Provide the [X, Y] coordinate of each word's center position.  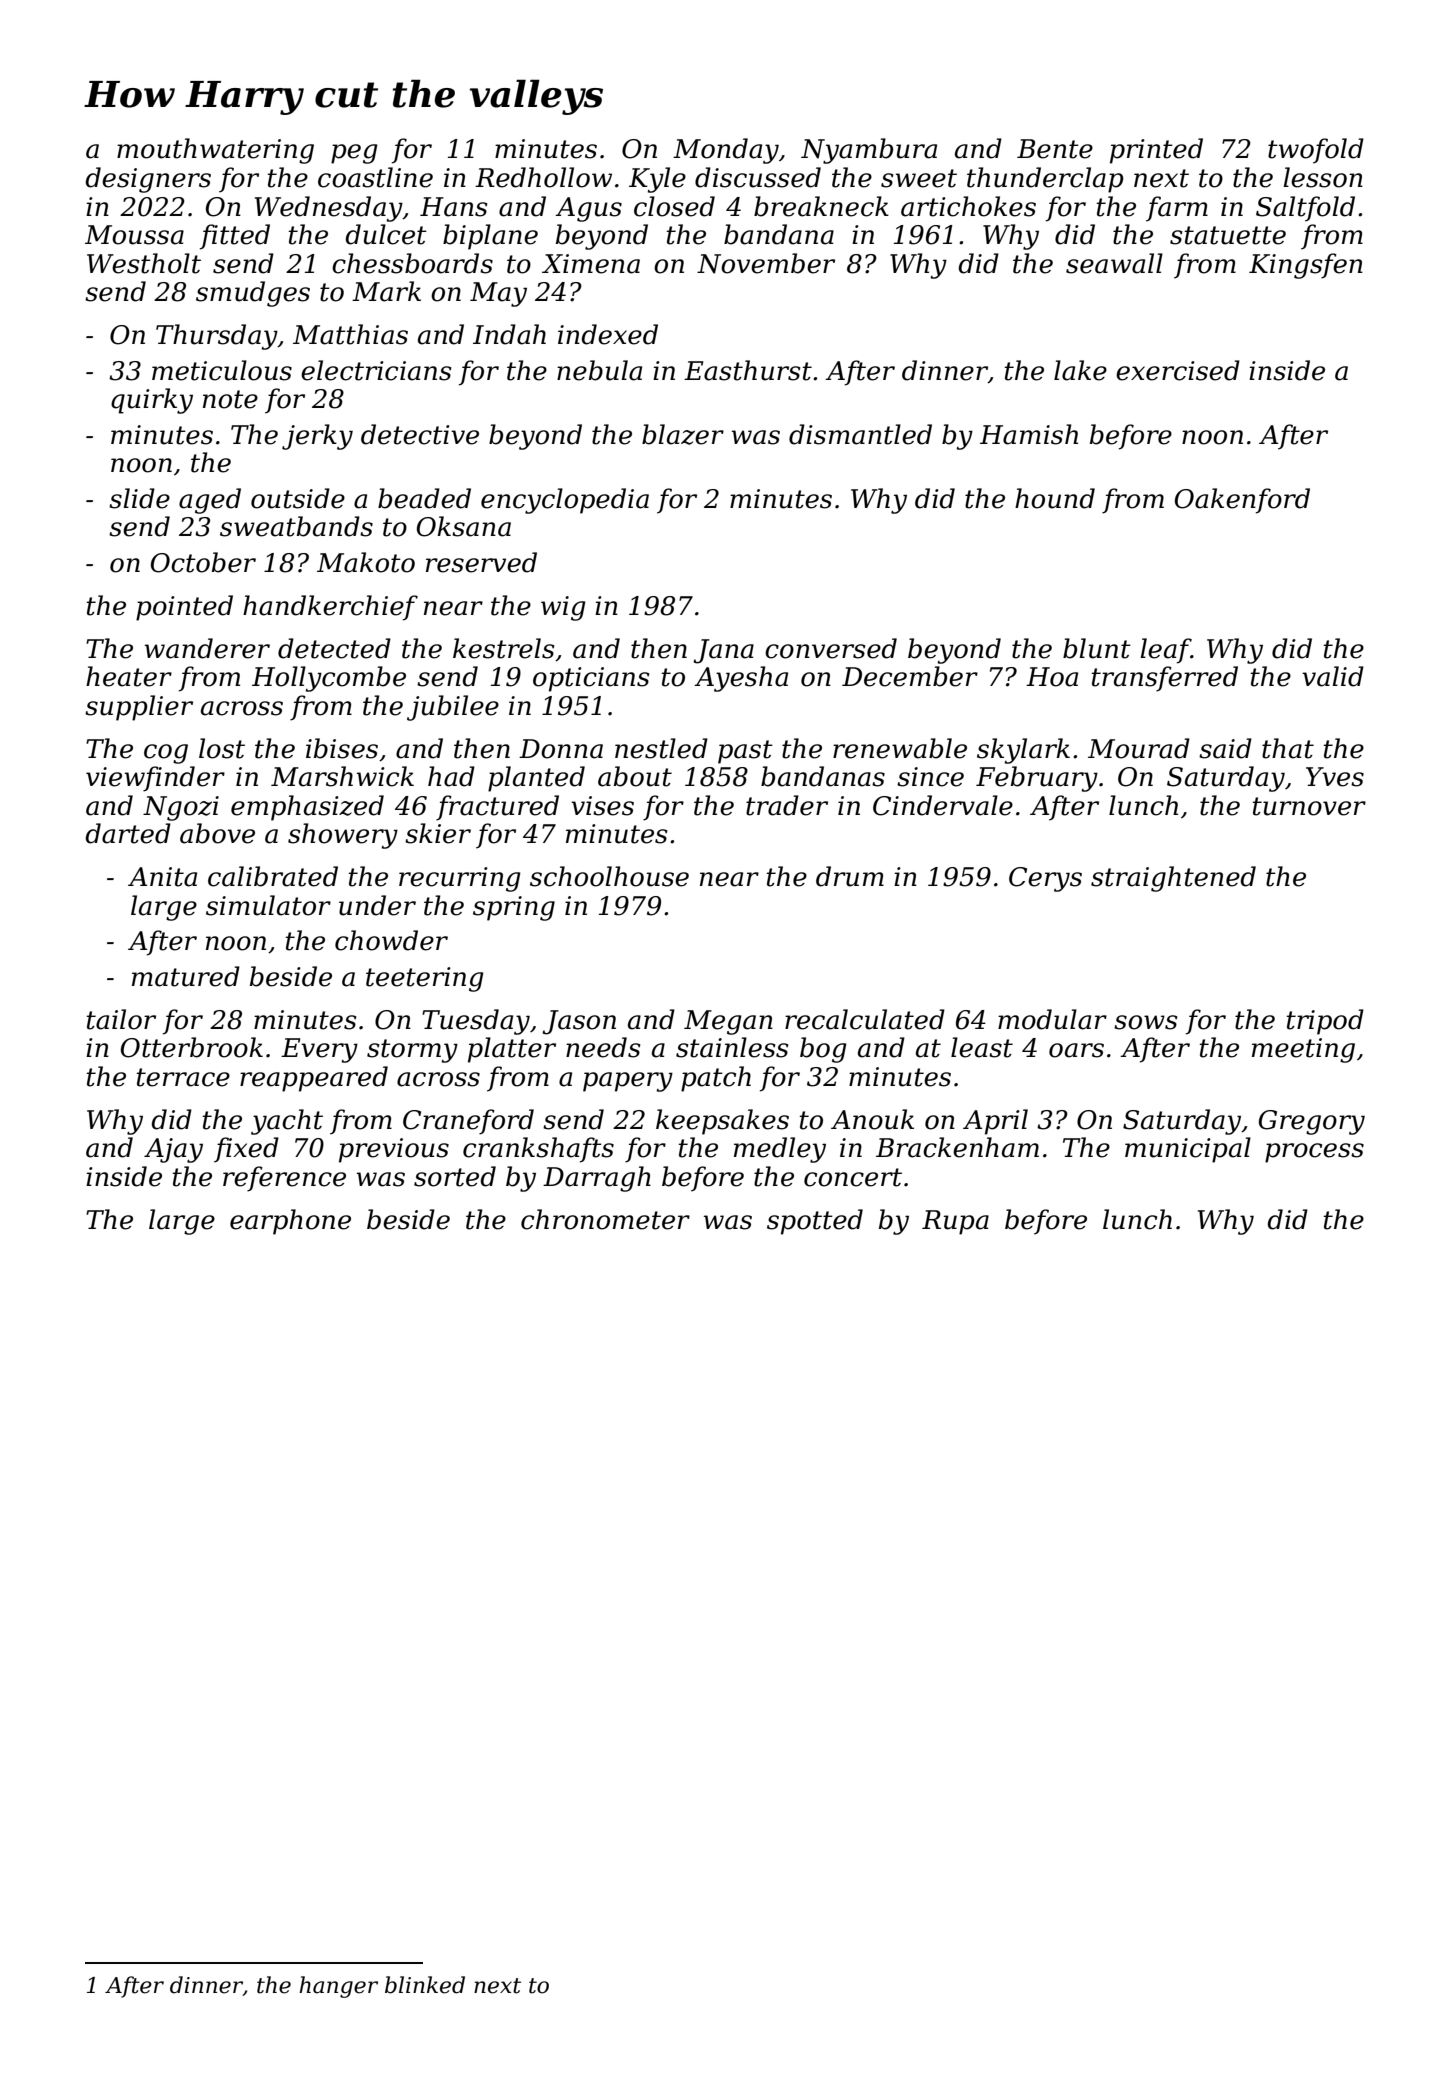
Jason [579, 1022]
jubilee [453, 708]
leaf [1165, 651]
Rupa [955, 1222]
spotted [815, 1222]
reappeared [314, 1079]
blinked [425, 1985]
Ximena [591, 264]
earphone [290, 1222]
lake [1080, 370]
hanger [338, 1987]
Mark [386, 291]
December [910, 676]
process [1314, 1153]
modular [1052, 1019]
